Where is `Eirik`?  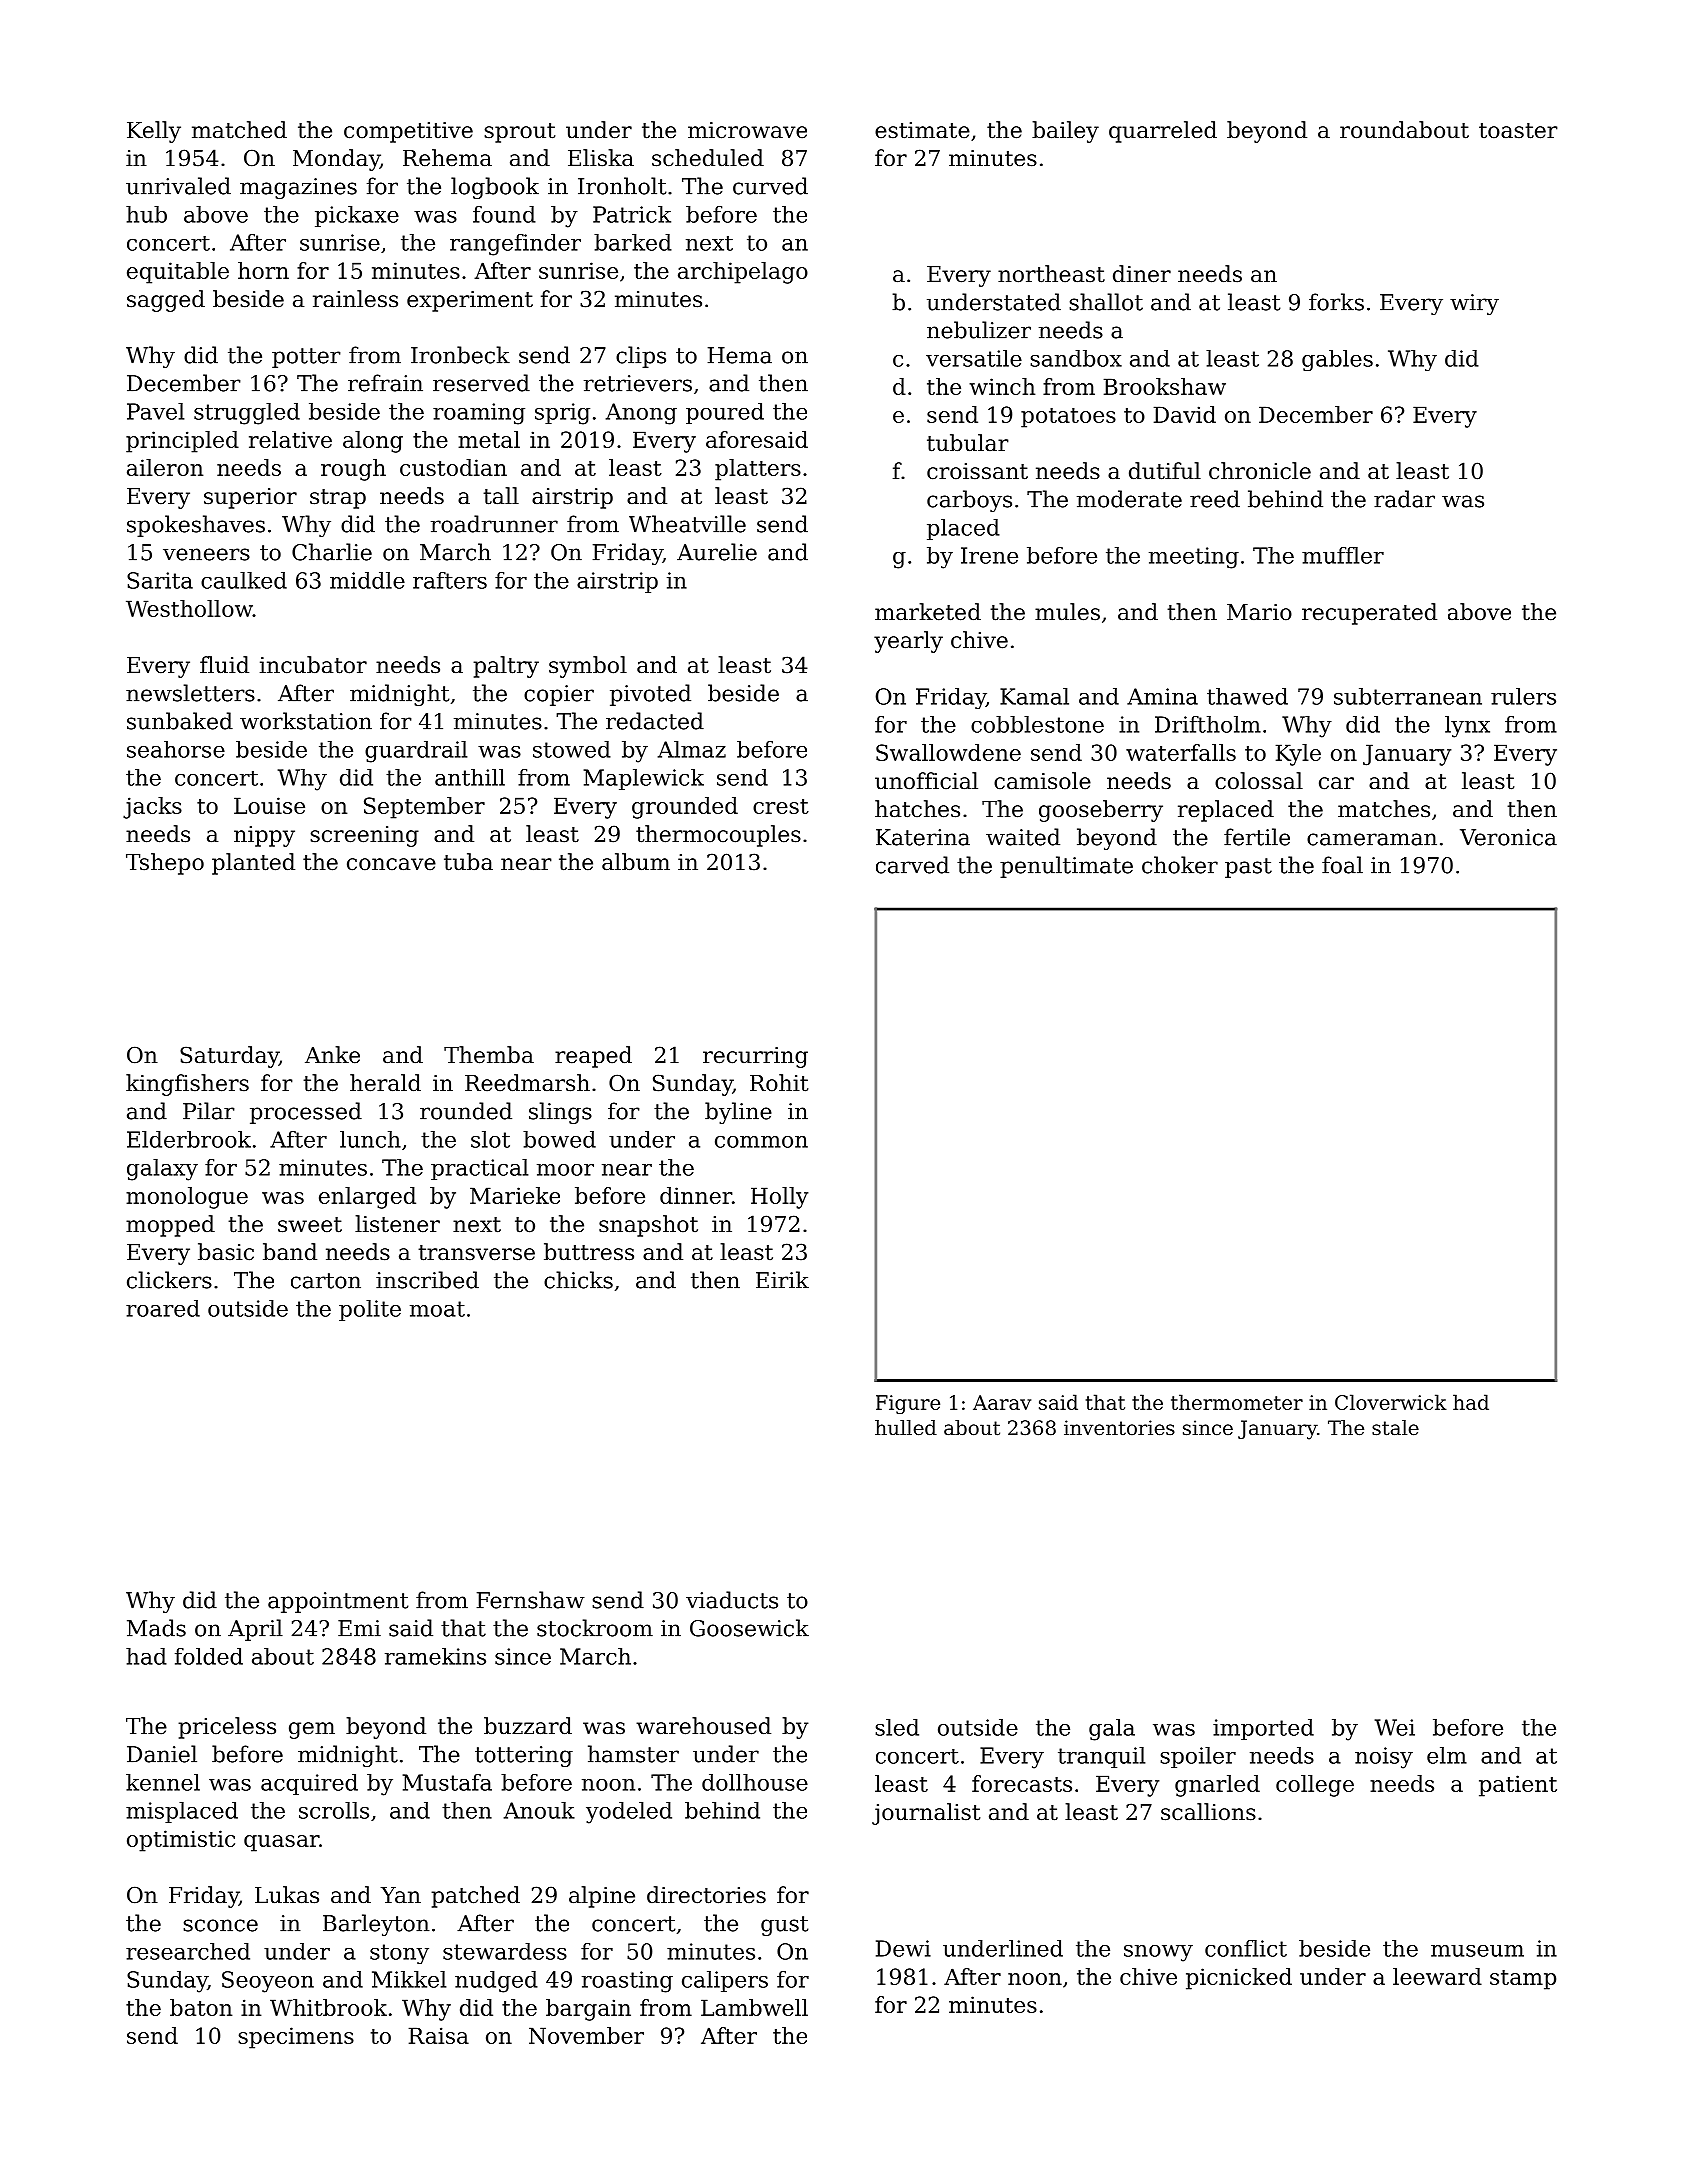
Eirik is located at coordinates (782, 1279).
